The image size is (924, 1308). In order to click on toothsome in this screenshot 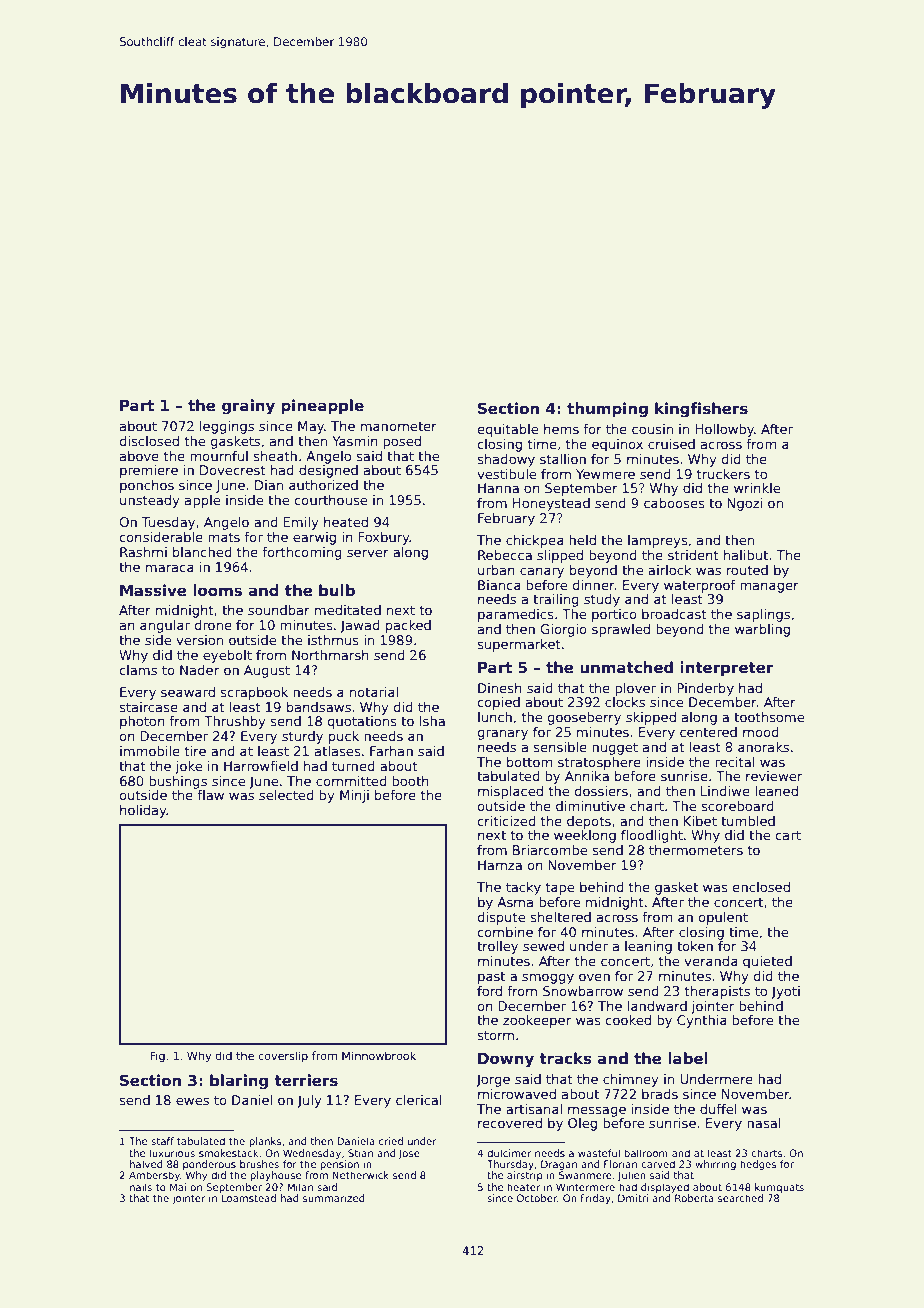, I will do `click(769, 717)`.
